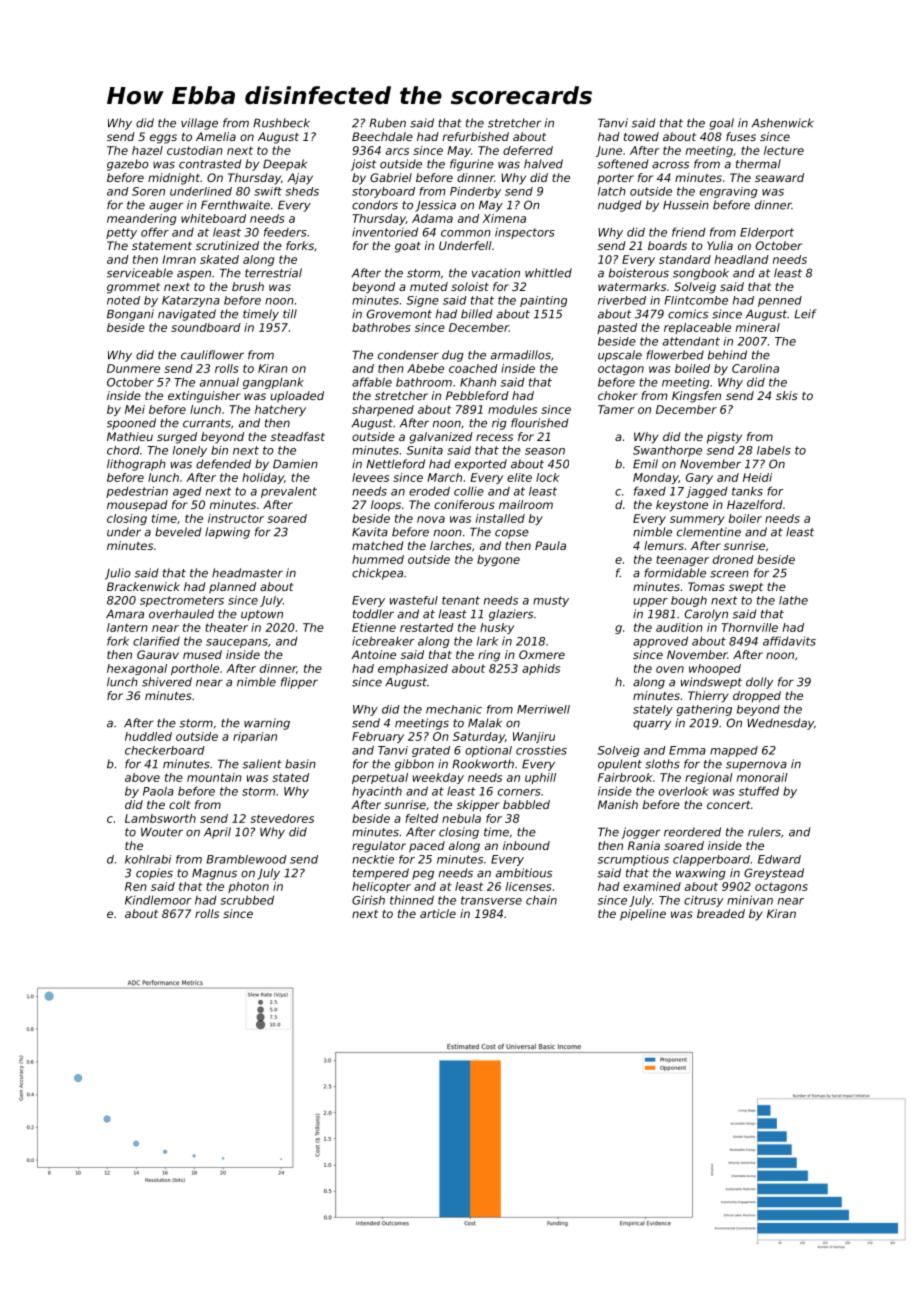 This screenshot has height=1308, width=924. I want to click on headmaster, so click(247, 573).
